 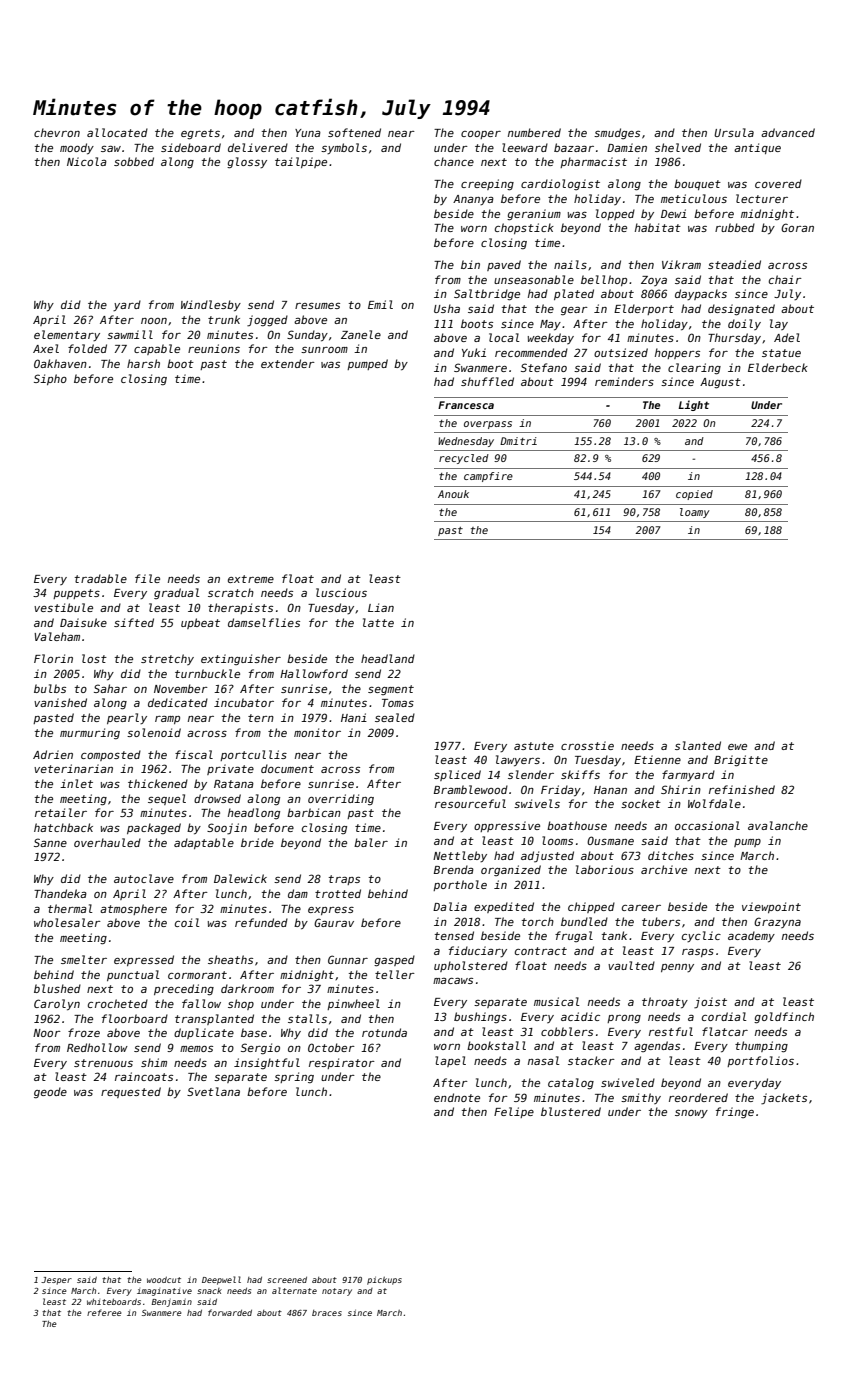 I want to click on Carolyn, so click(x=57, y=1004).
